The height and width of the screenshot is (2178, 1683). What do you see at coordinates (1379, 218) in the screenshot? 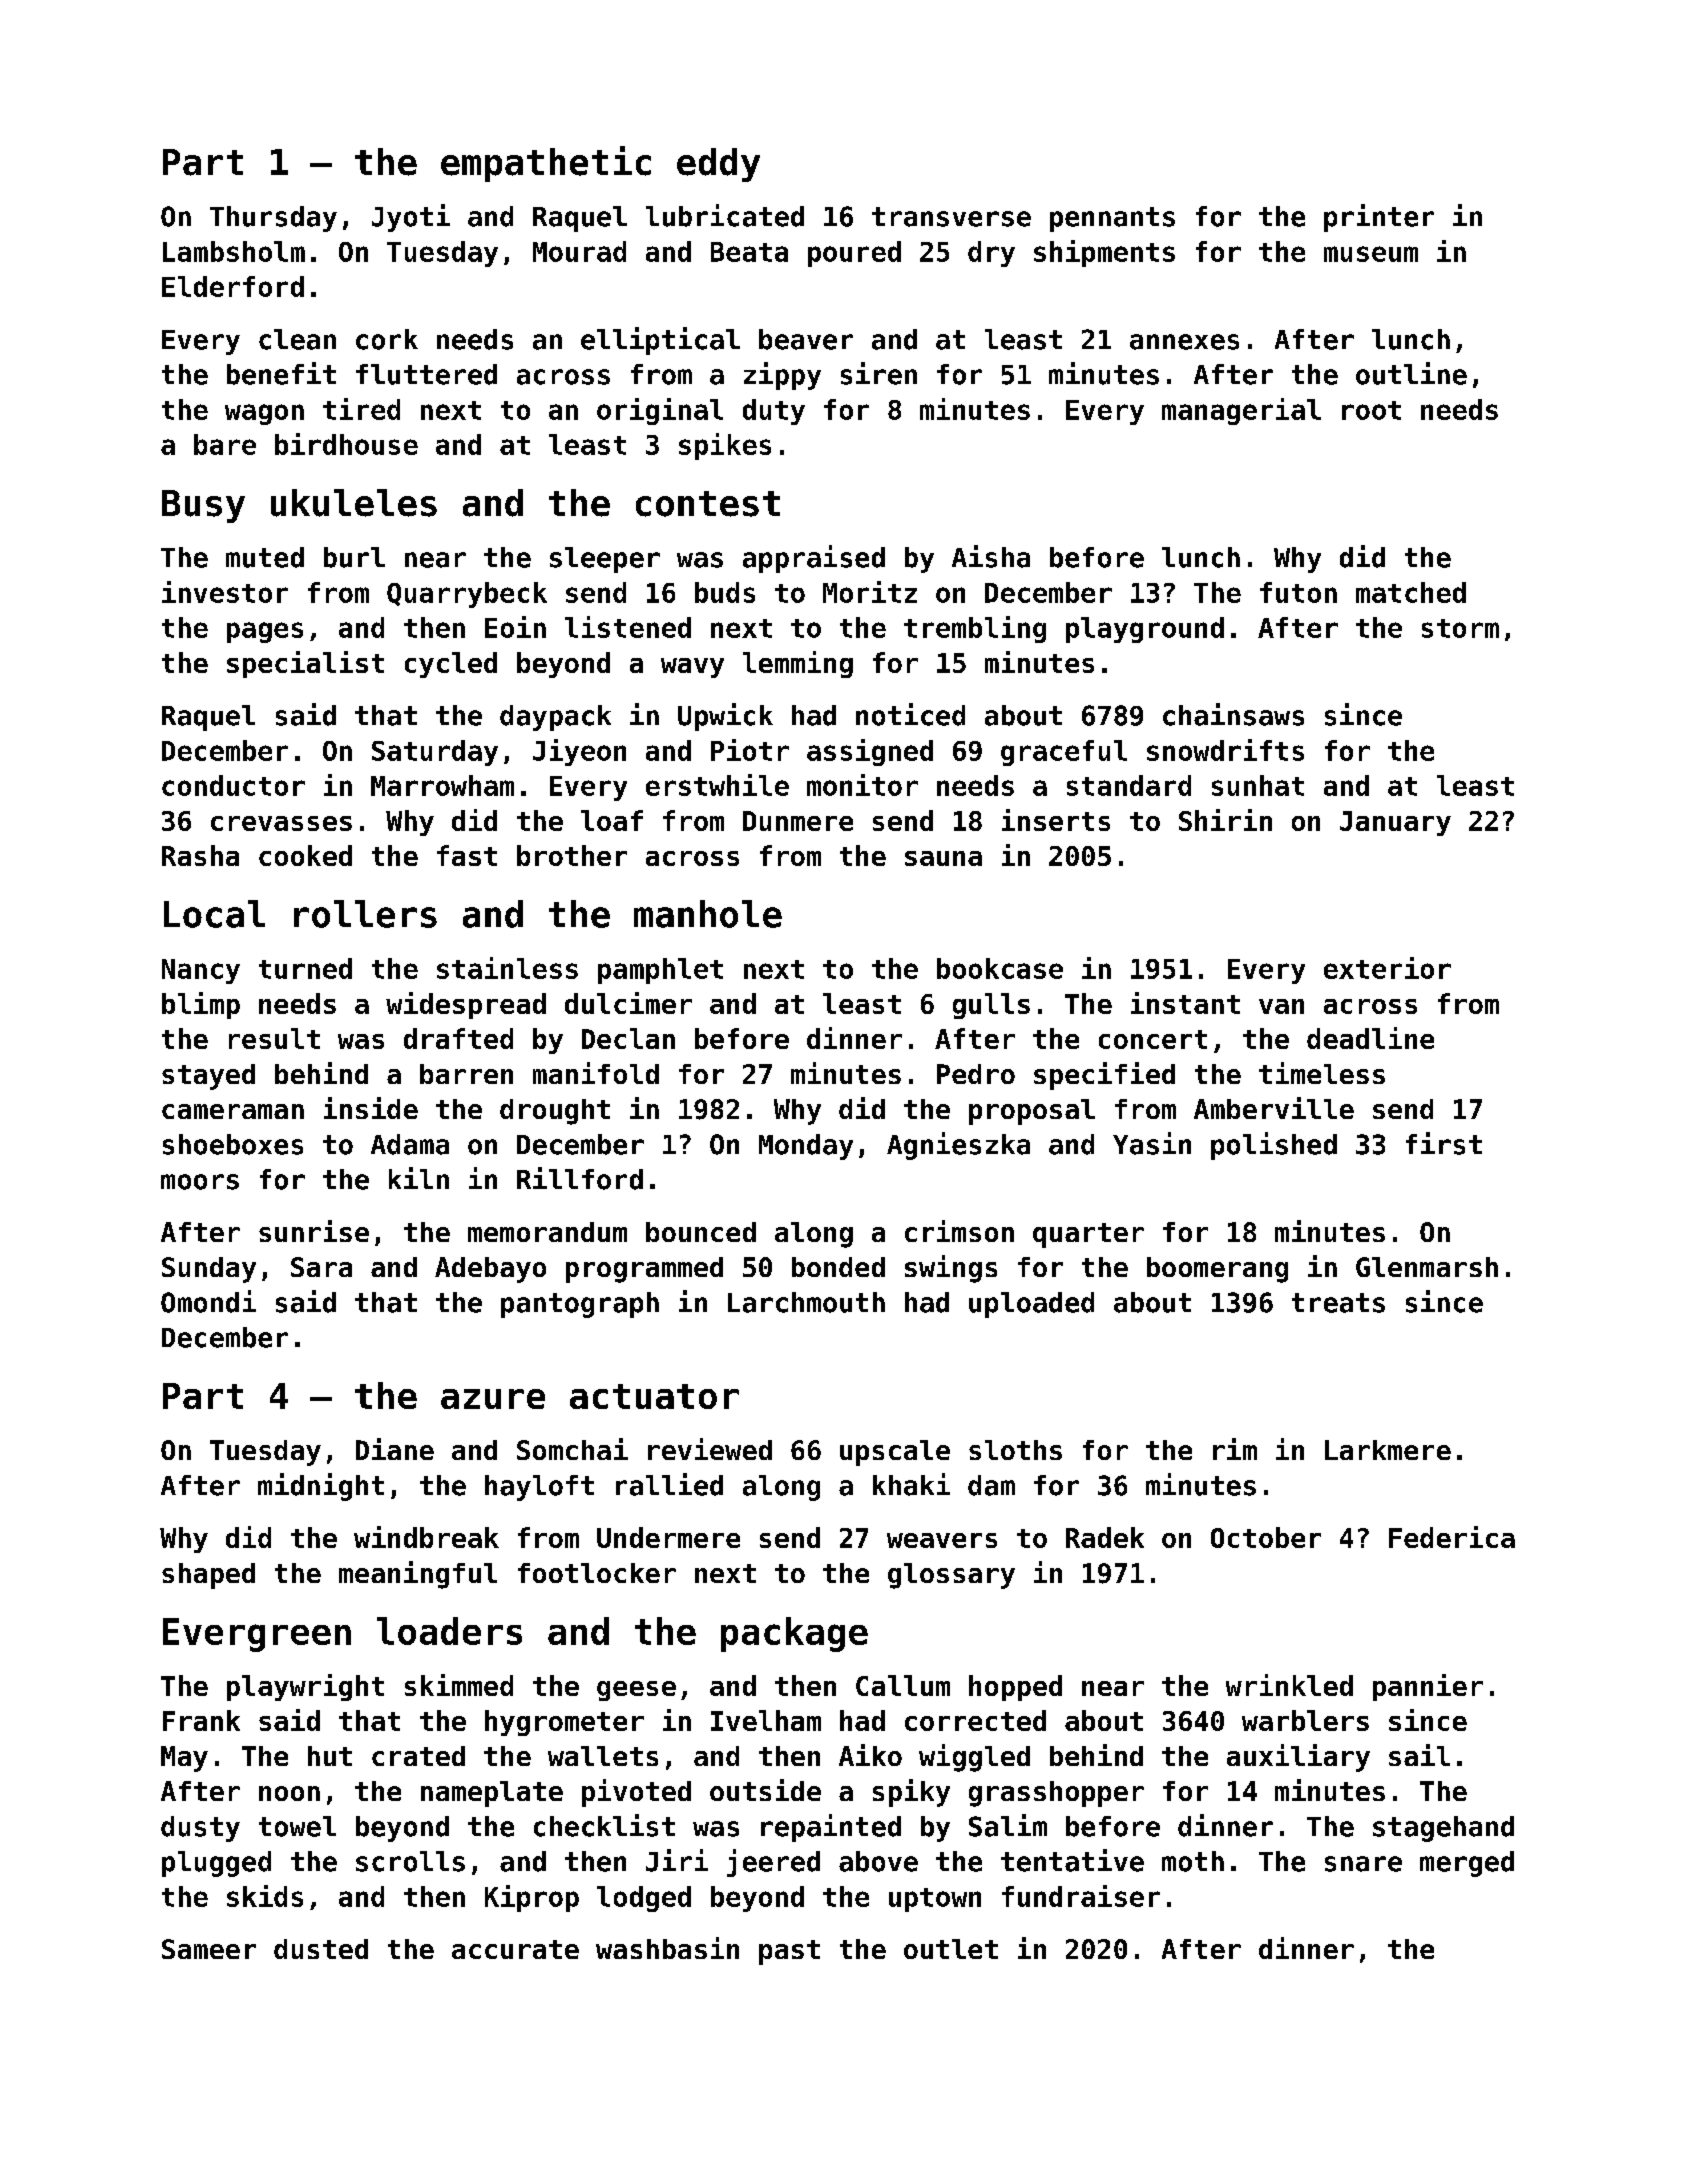
I see `printer` at bounding box center [1379, 218].
